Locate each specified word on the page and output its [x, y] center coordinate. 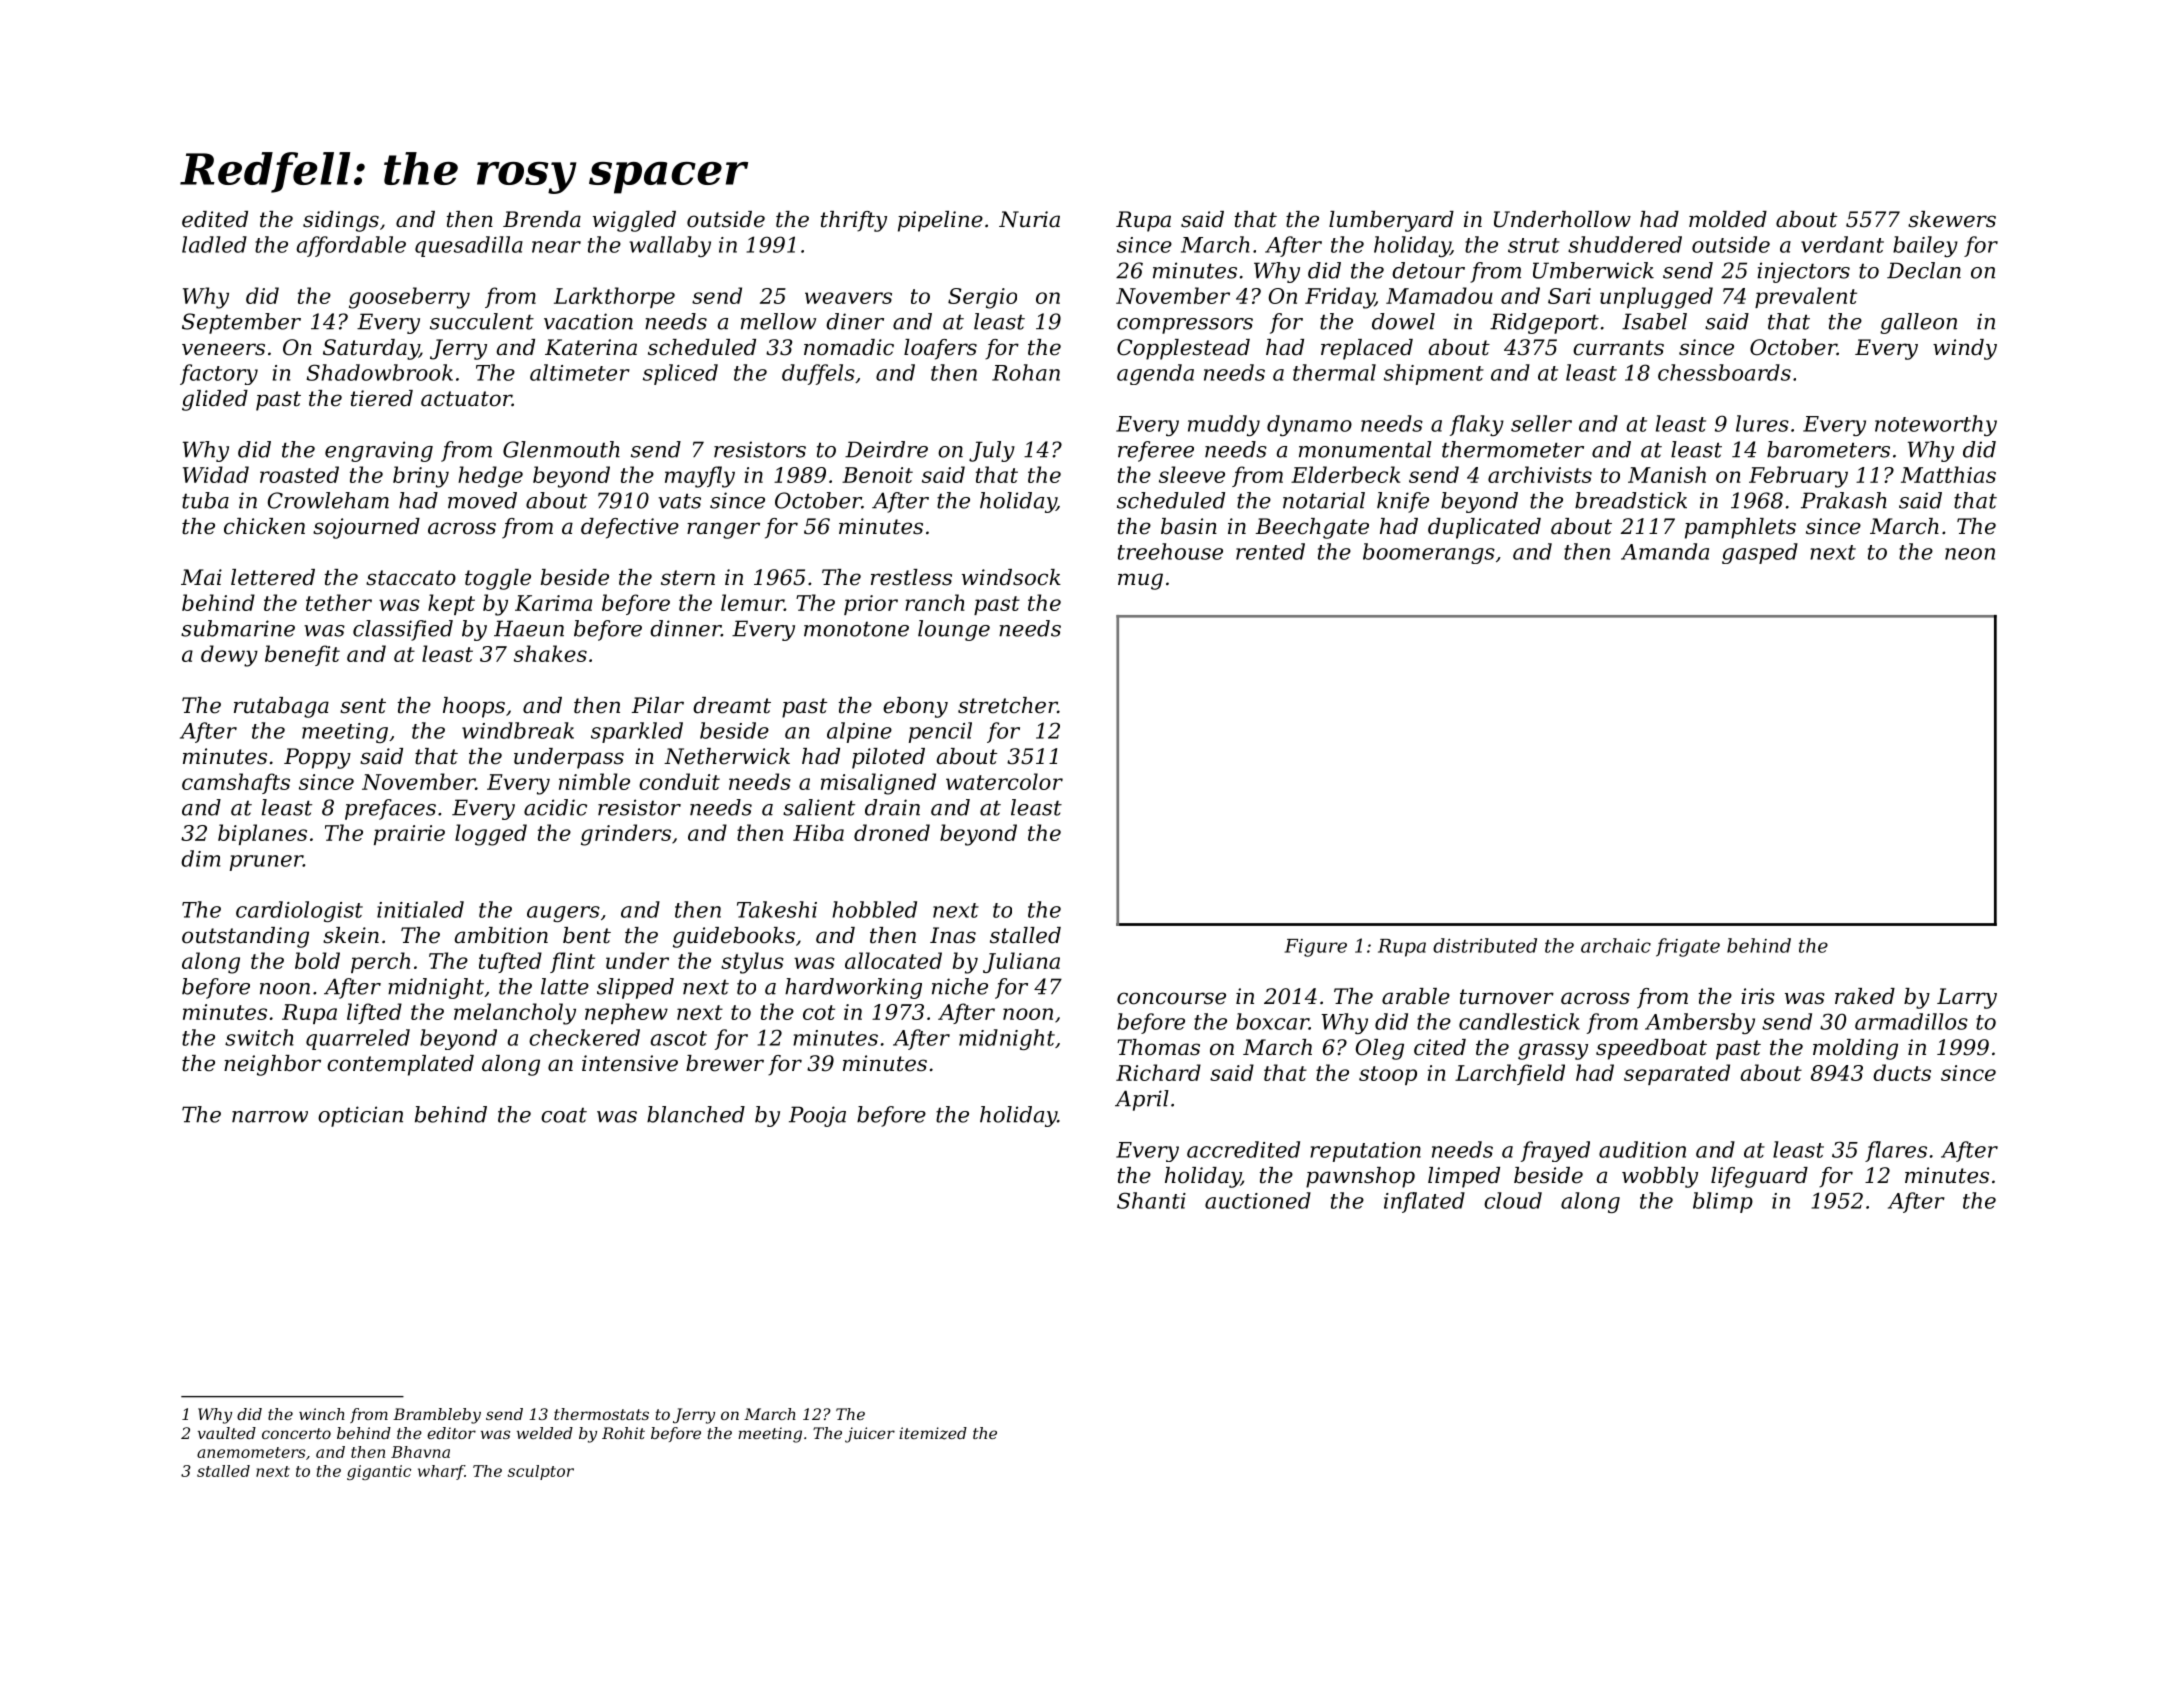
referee [1156, 451]
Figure [1316, 948]
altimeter [580, 372]
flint [572, 962]
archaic [1616, 945]
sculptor [541, 1472]
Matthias [1948, 474]
